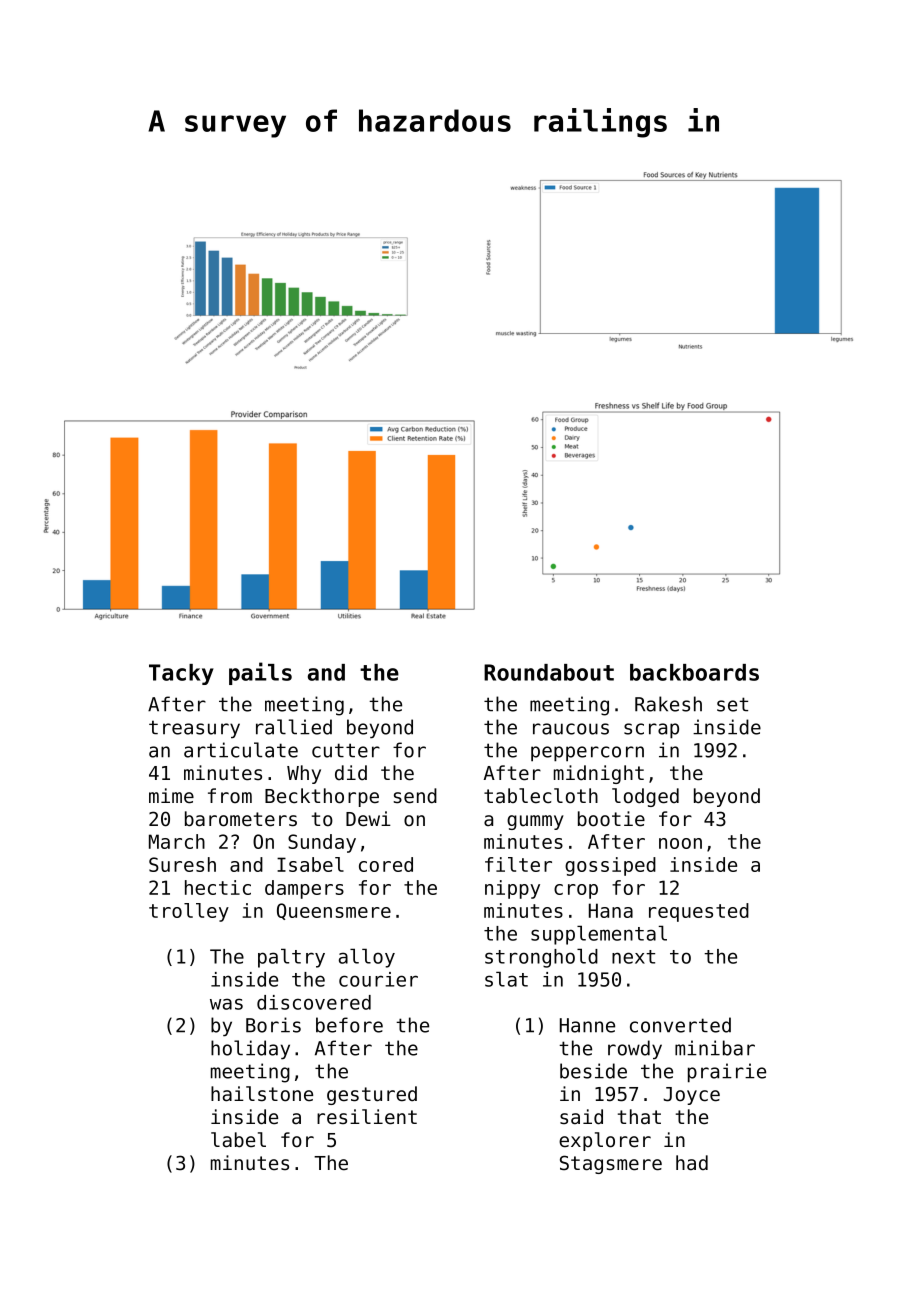 The height and width of the page is (1311, 924). Describe the element at coordinates (581, 1117) in the page. I see `said` at that location.
